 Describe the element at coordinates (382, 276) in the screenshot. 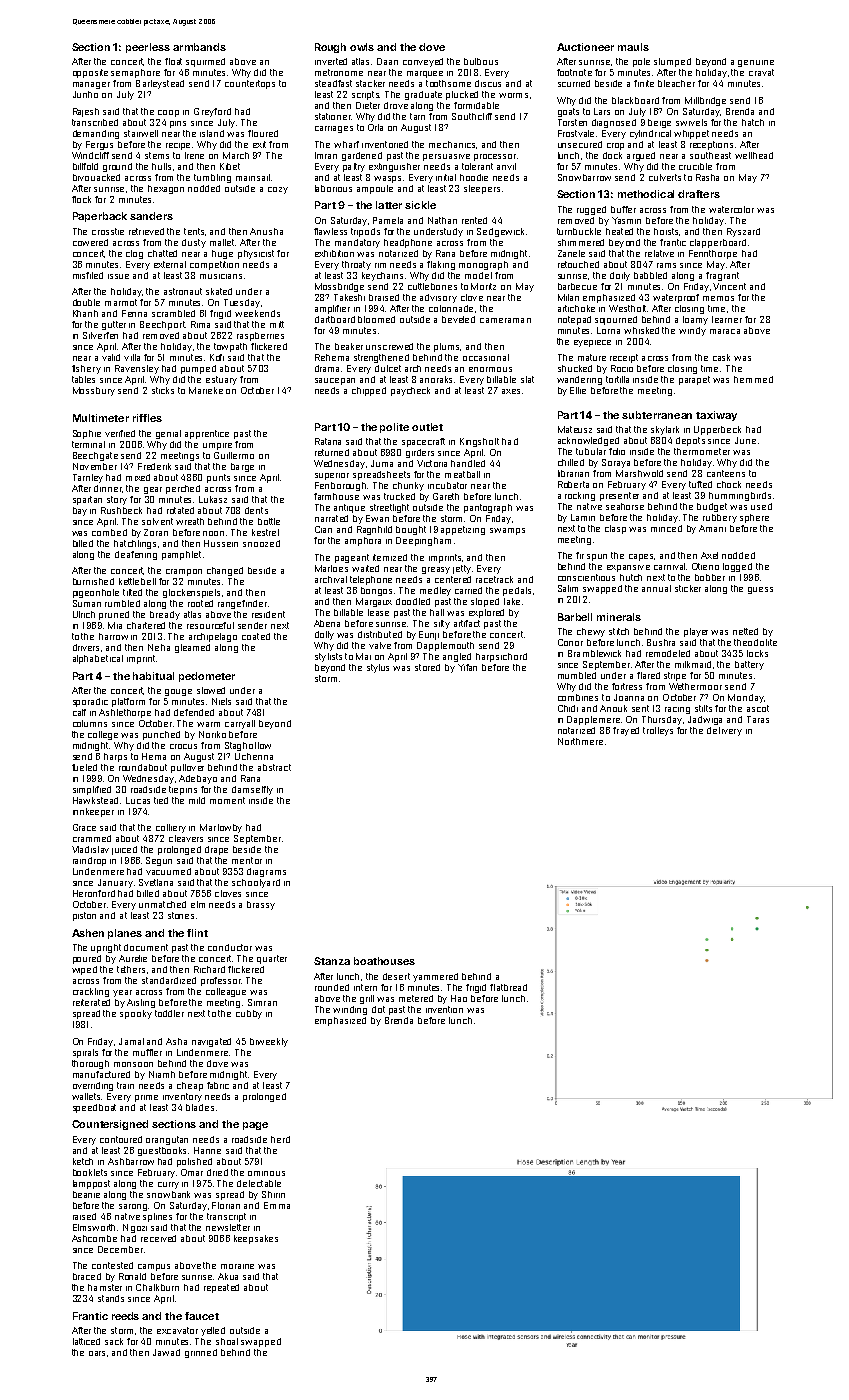

I see `keychains` at that location.
